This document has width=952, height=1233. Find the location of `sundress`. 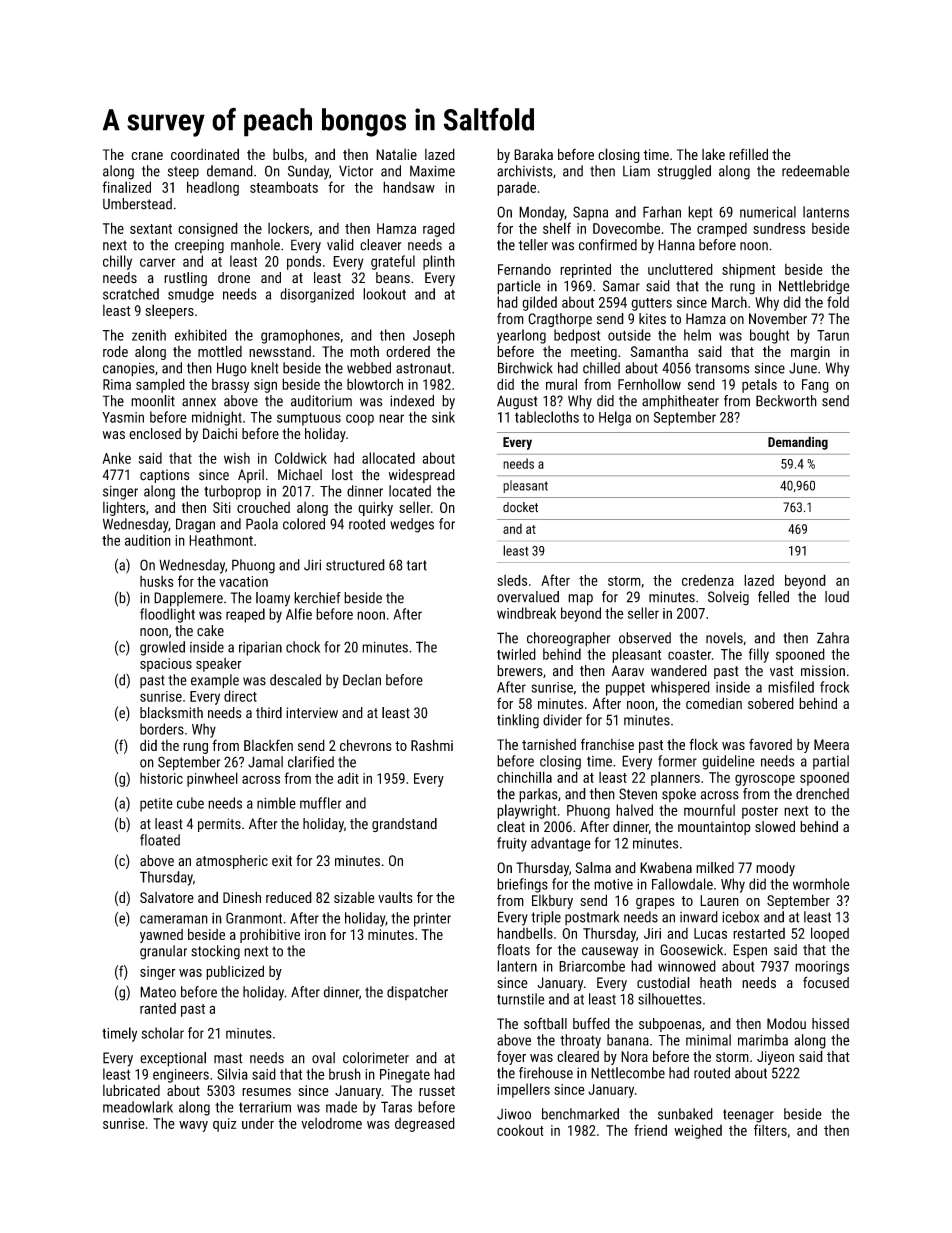

sundress is located at coordinates (779, 228).
